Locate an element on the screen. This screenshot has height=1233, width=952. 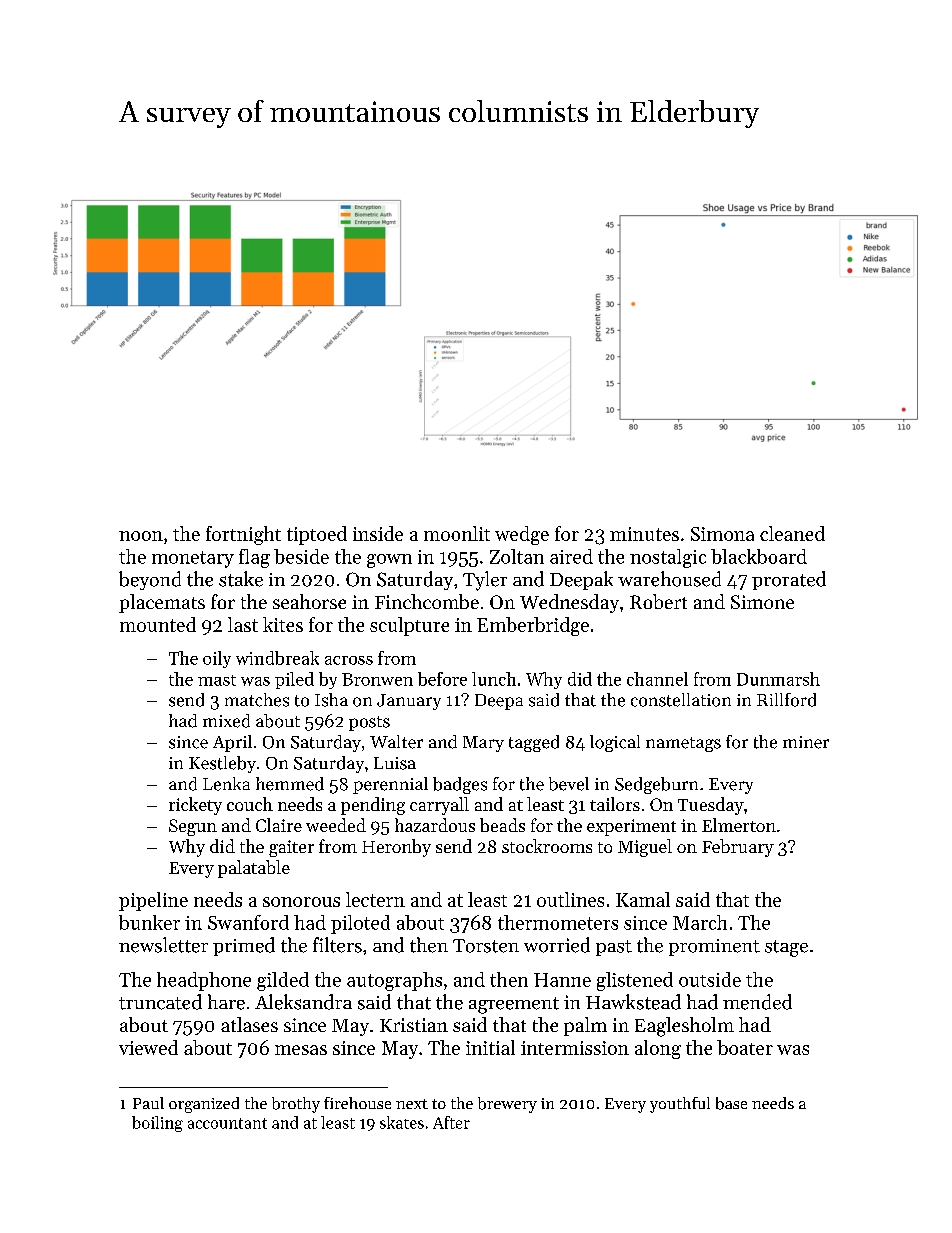
wedge is located at coordinates (522, 535).
